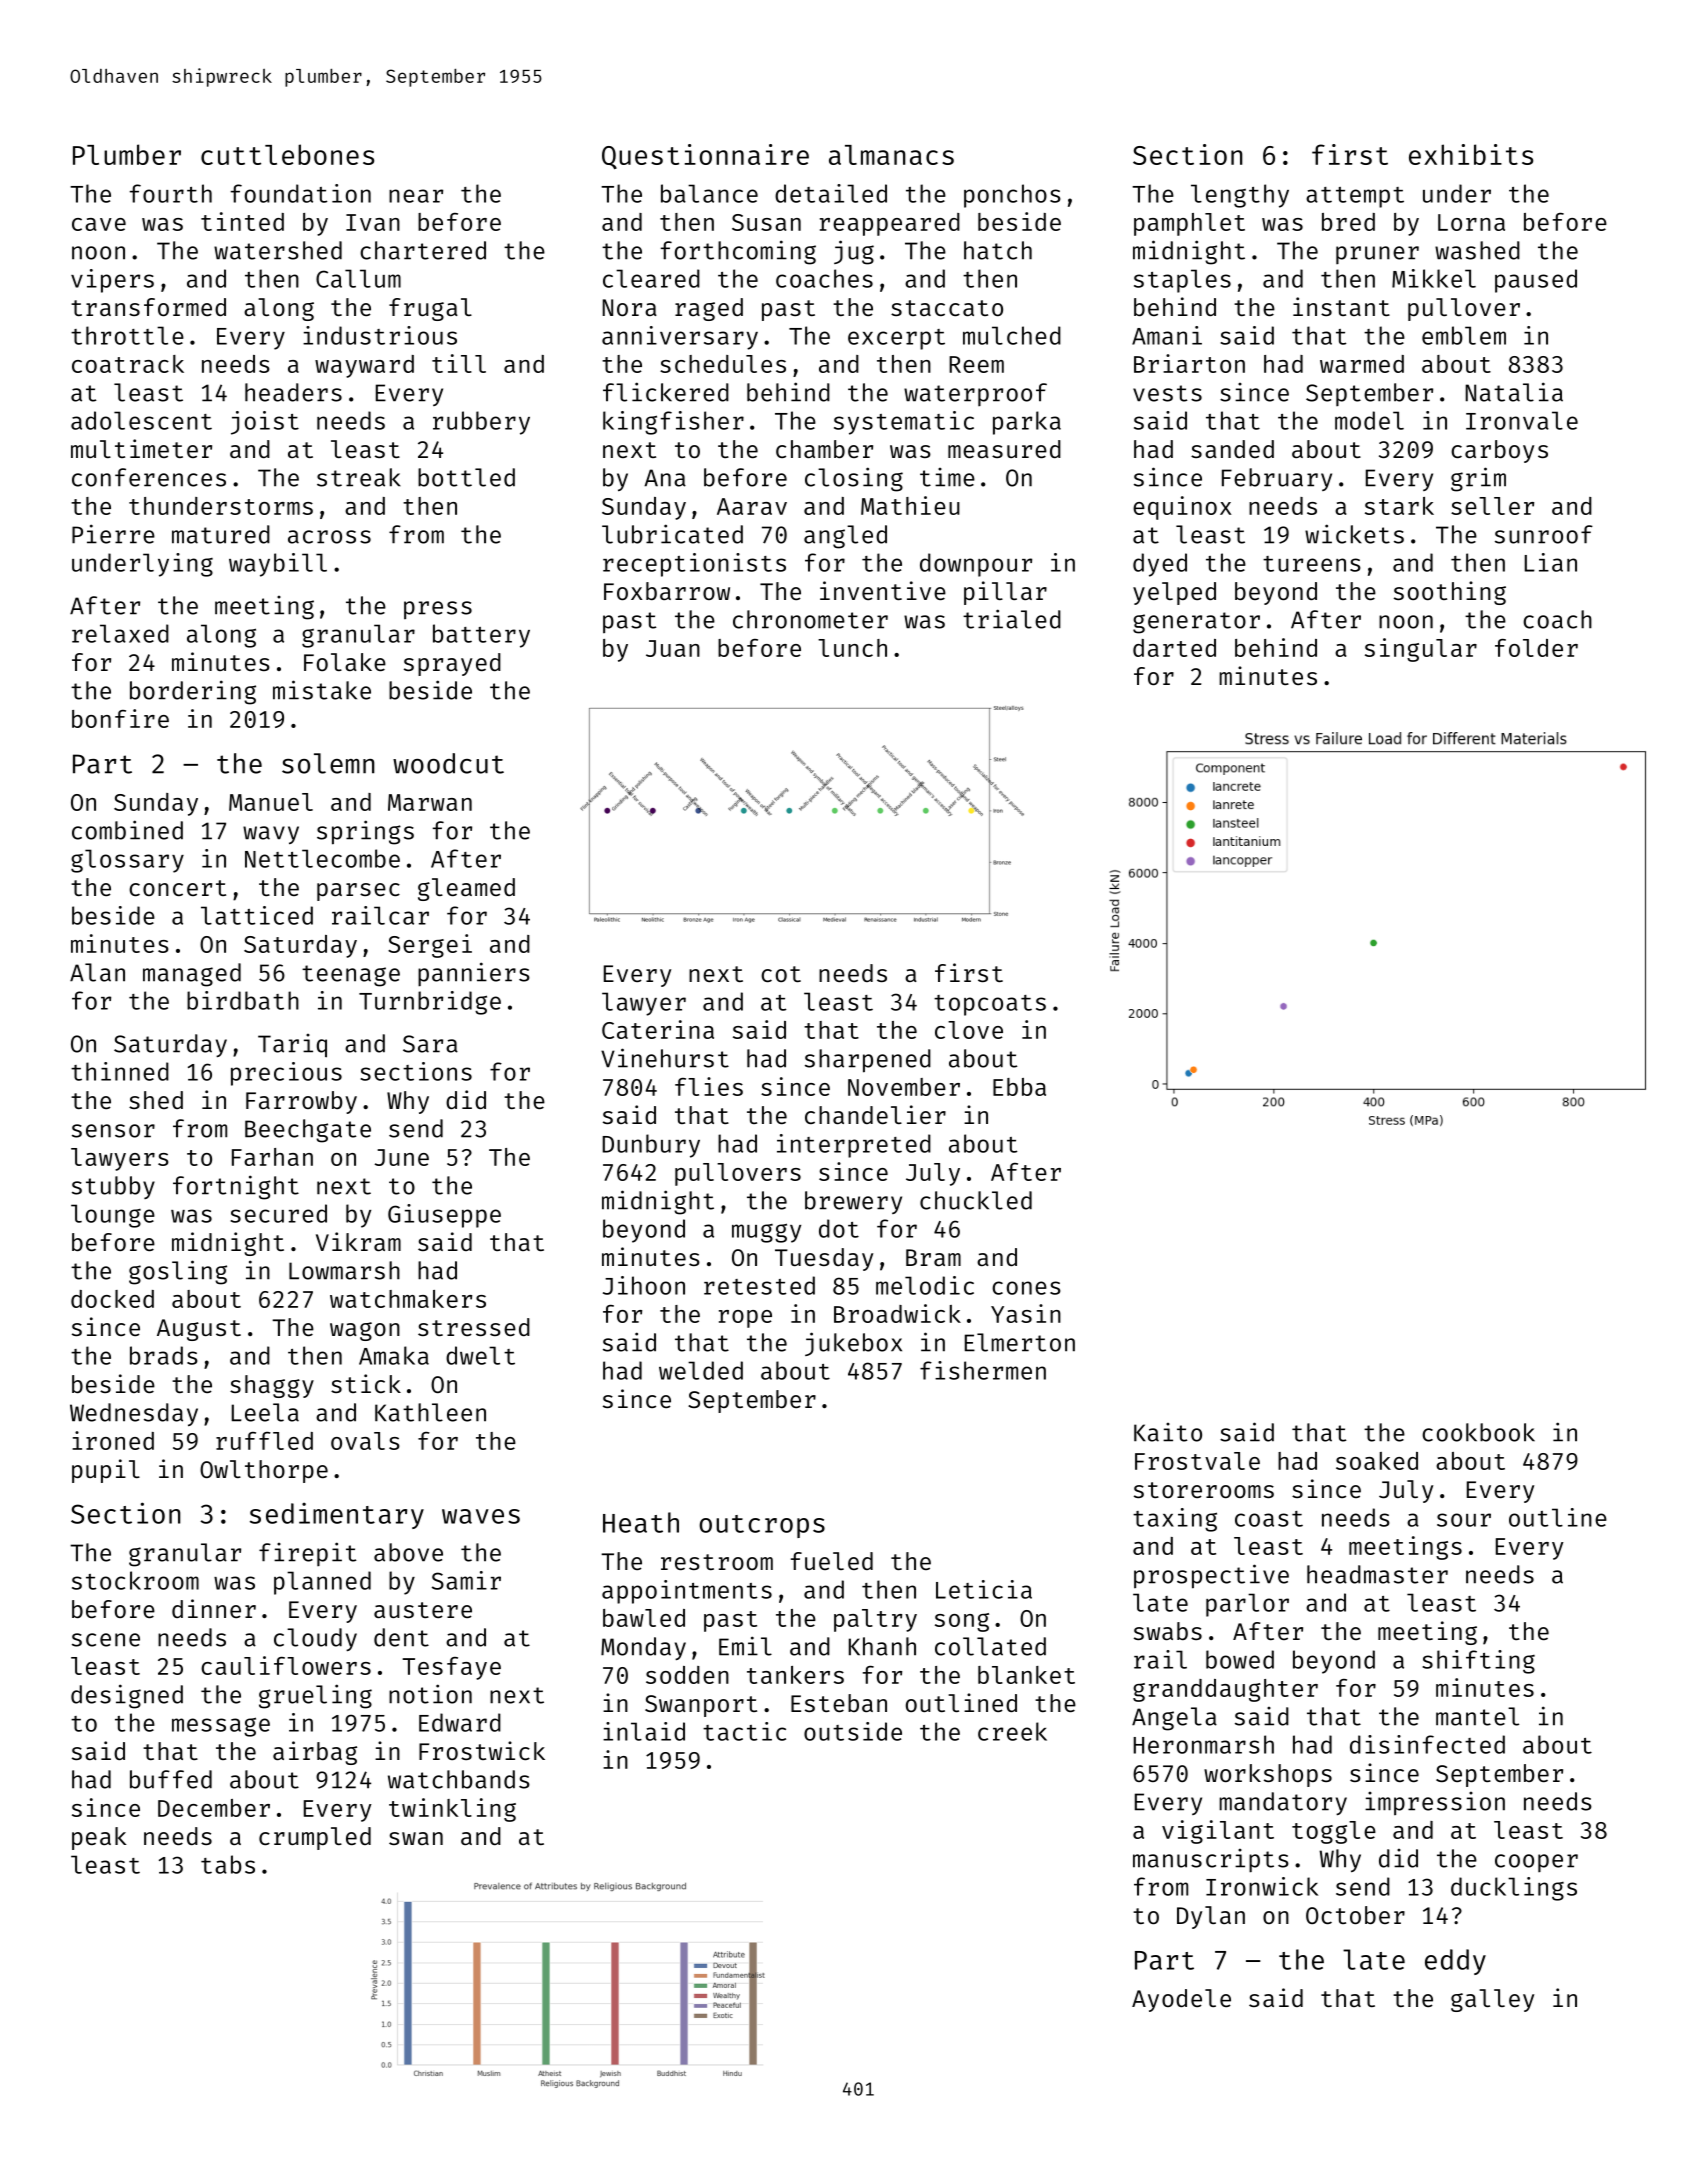  Describe the element at coordinates (452, 1810) in the document. I see `twinkling` at that location.
